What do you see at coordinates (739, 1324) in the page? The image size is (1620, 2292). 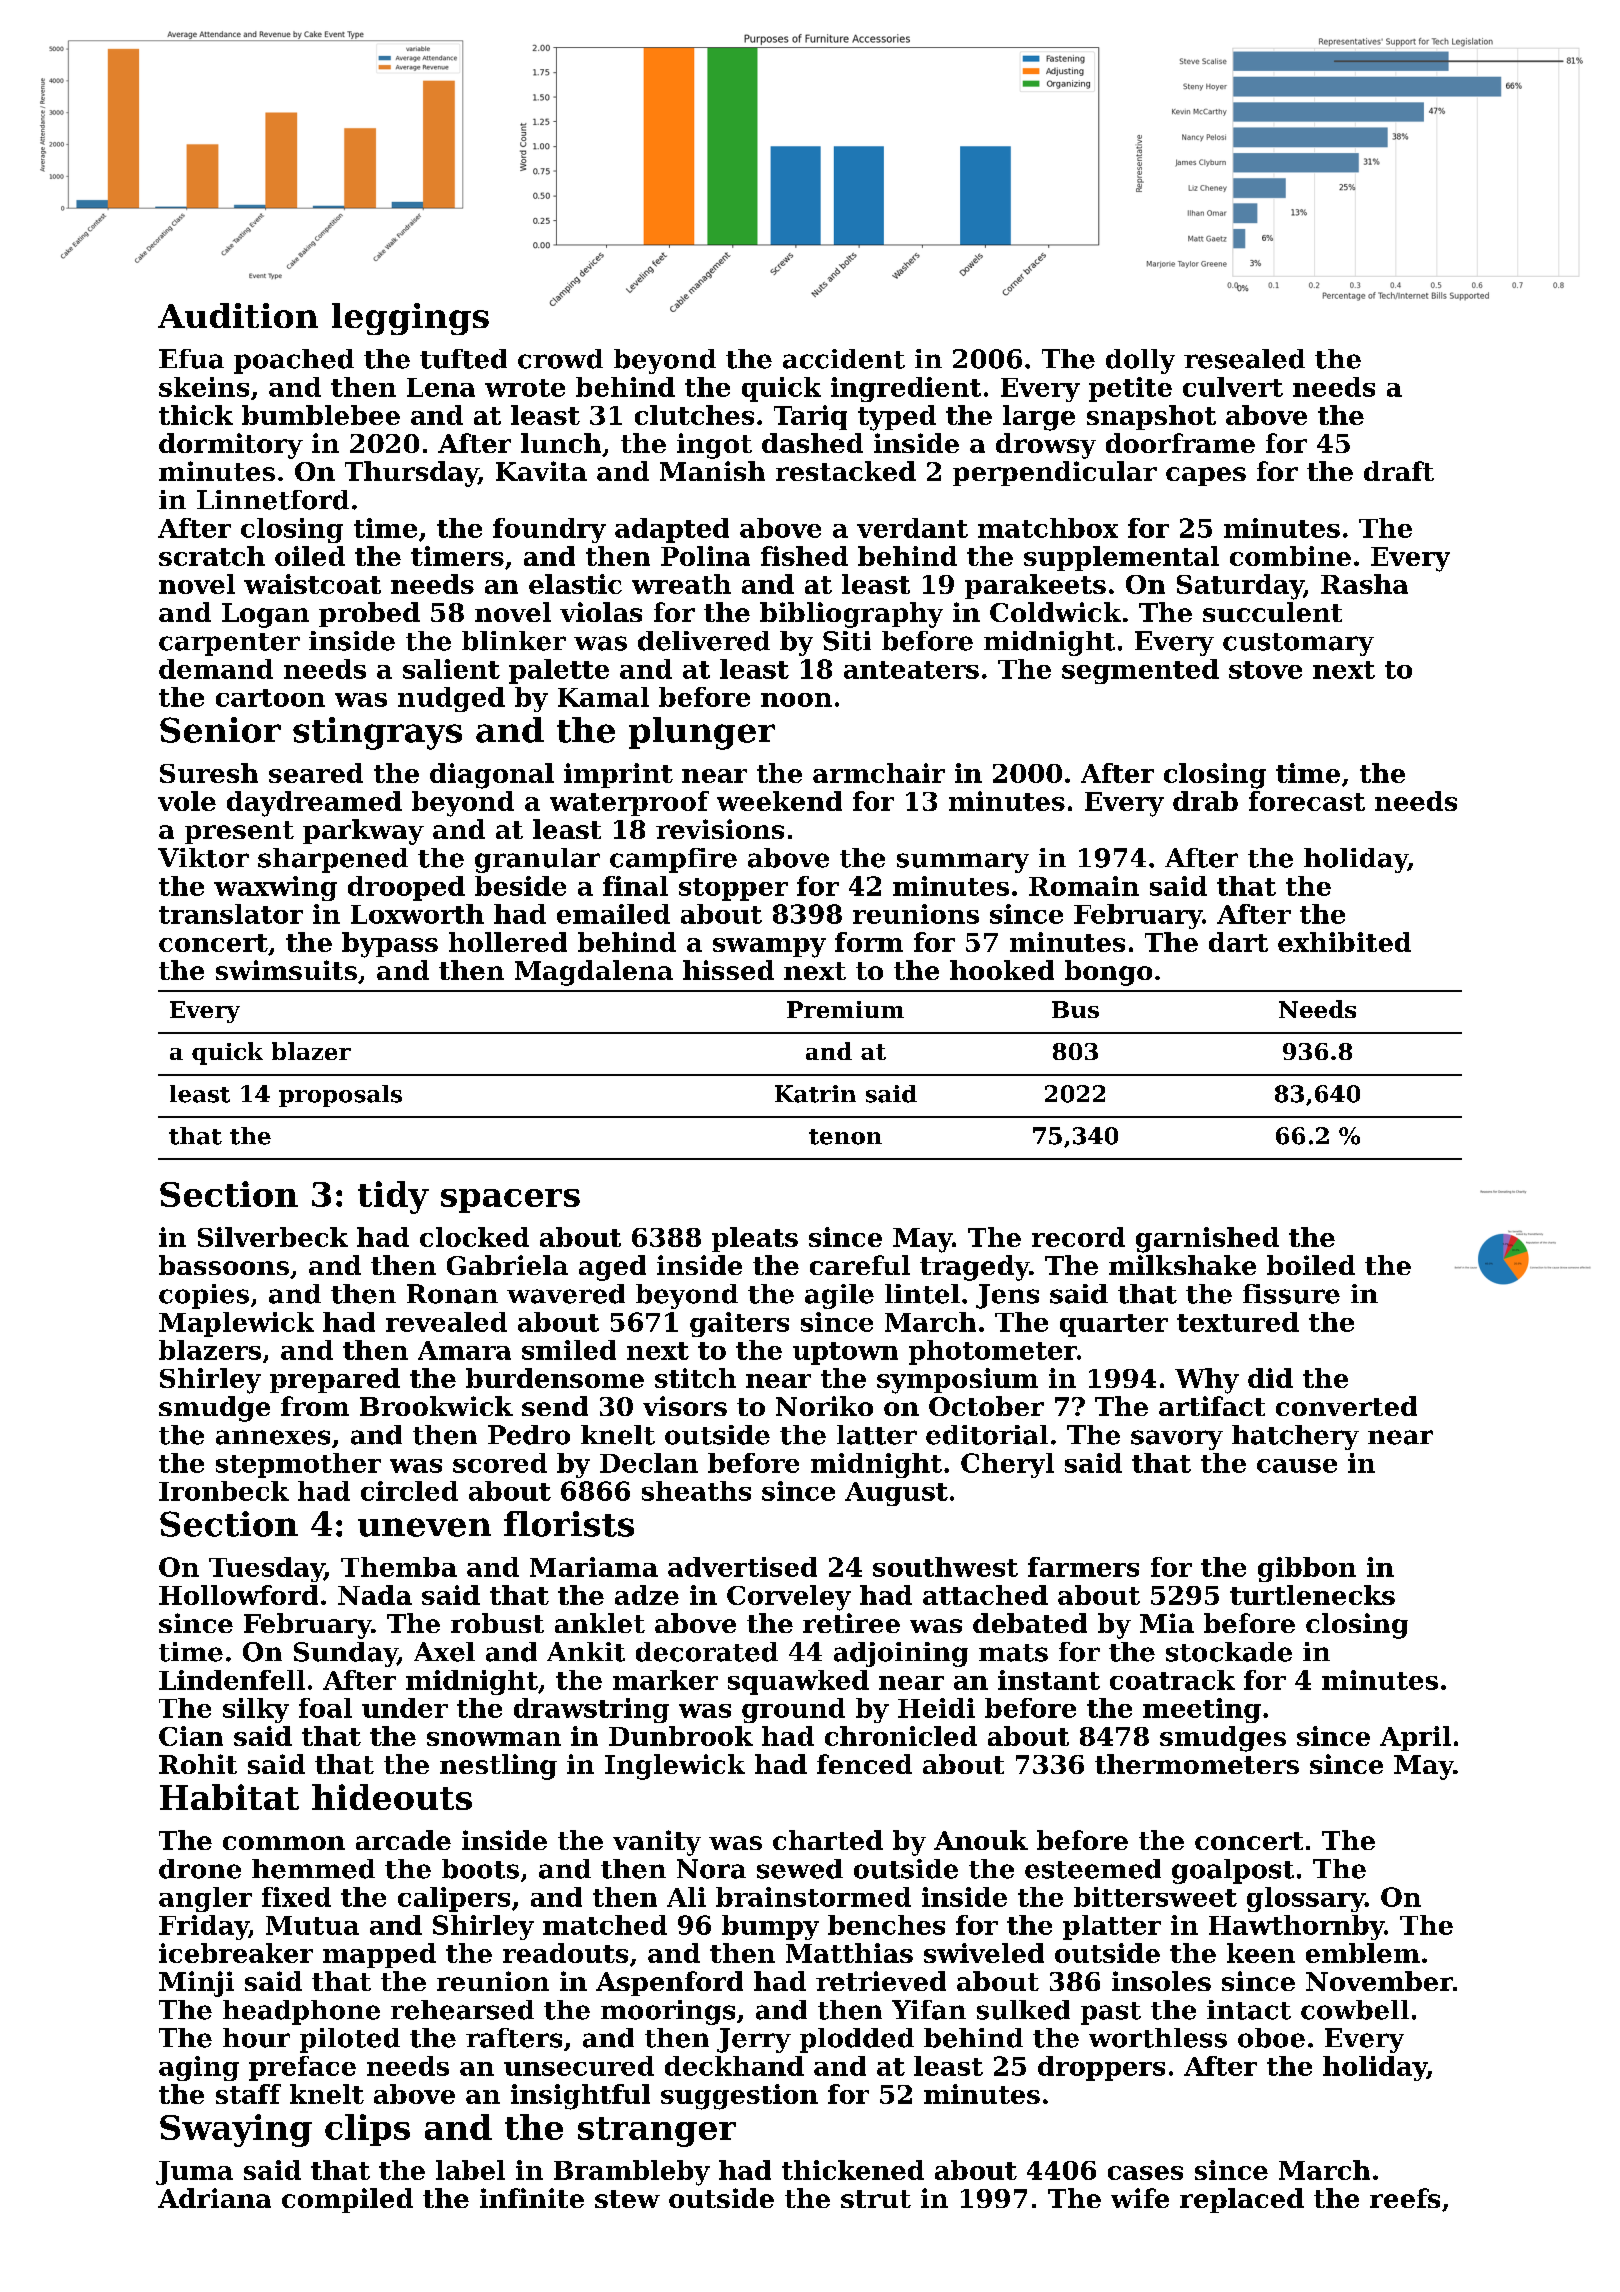 I see `gaiters` at bounding box center [739, 1324].
